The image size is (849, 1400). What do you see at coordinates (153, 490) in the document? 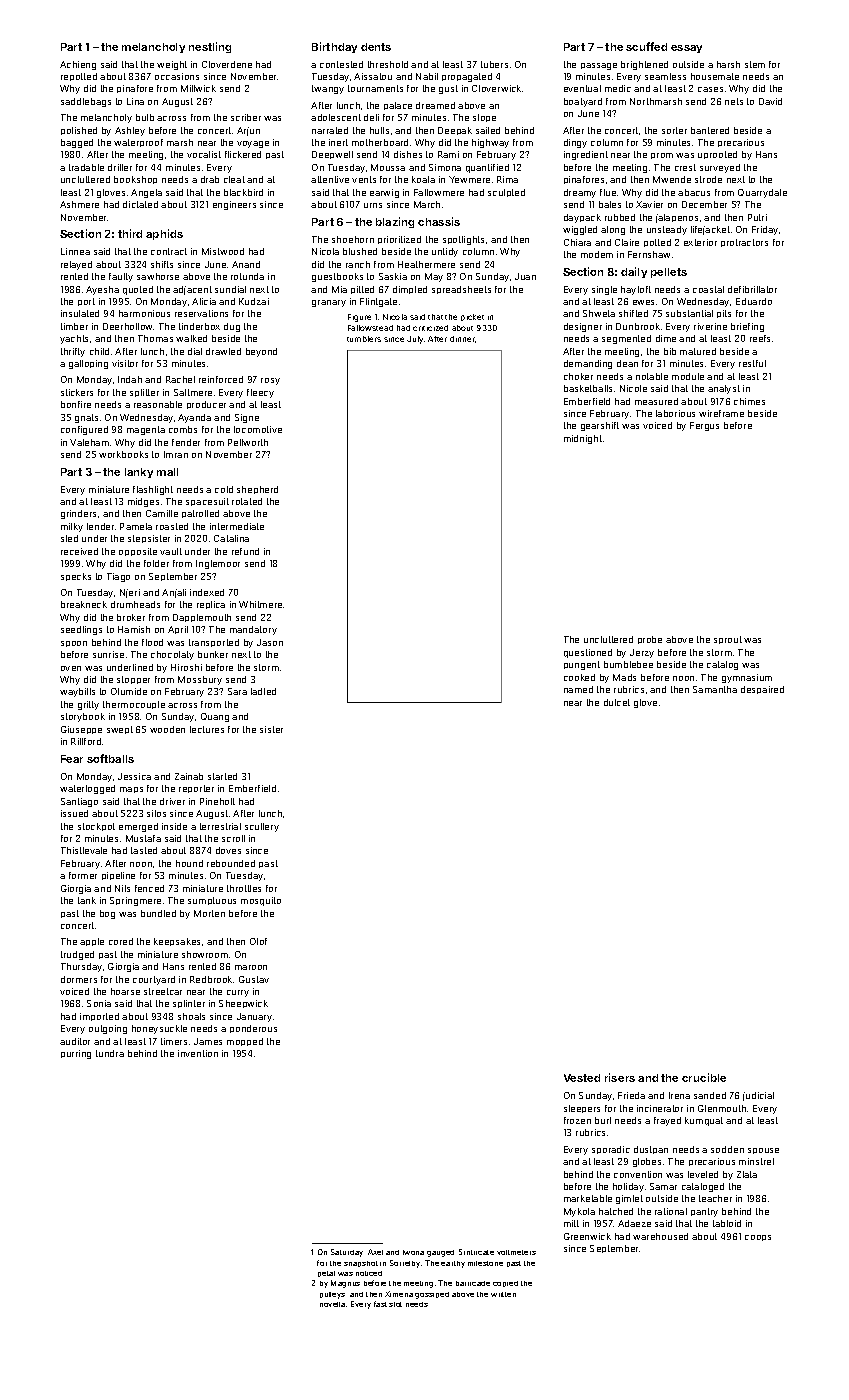
I see `flashlight` at bounding box center [153, 490].
